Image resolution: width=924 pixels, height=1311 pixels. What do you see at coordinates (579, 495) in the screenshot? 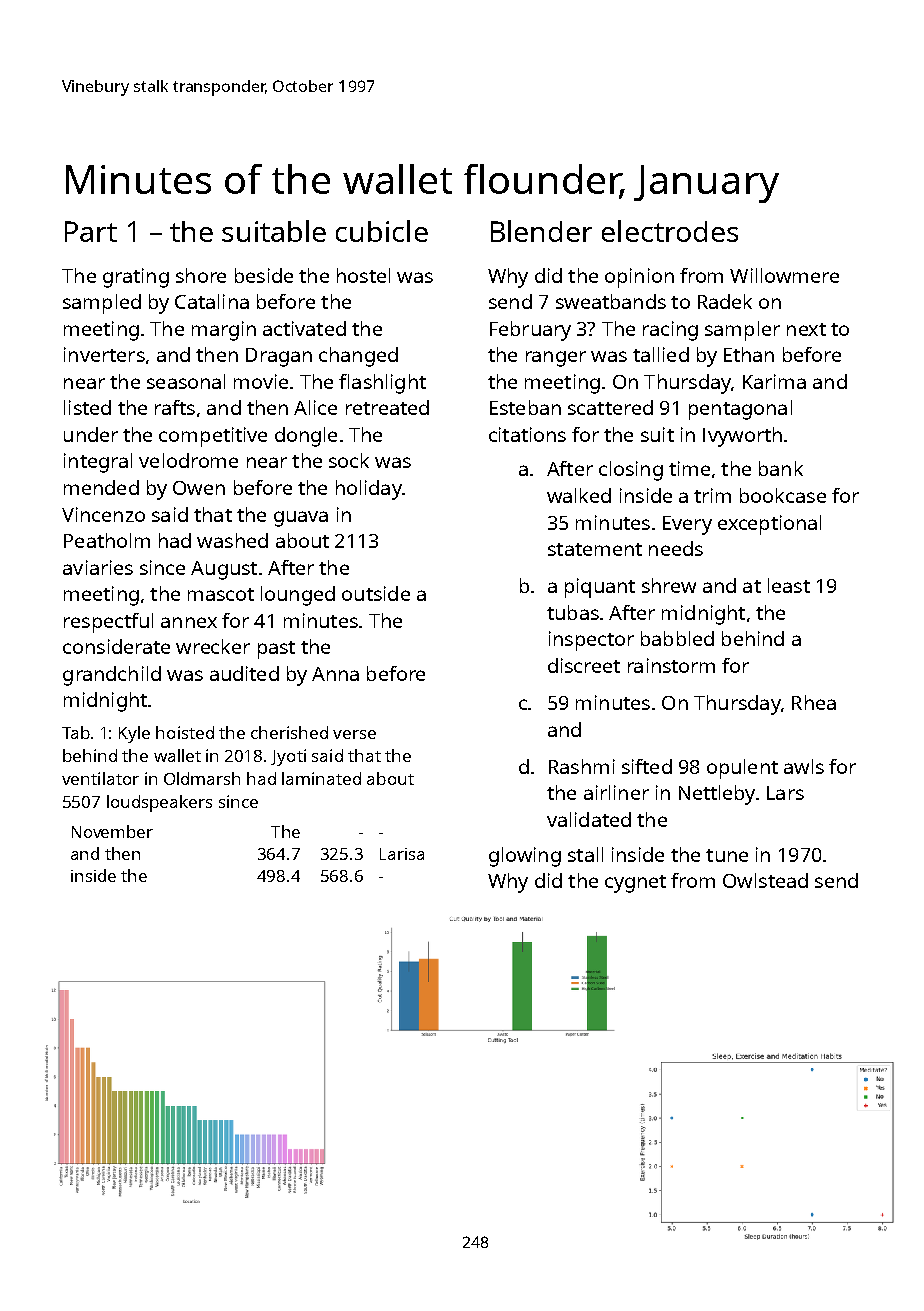
I see `walked` at bounding box center [579, 495].
